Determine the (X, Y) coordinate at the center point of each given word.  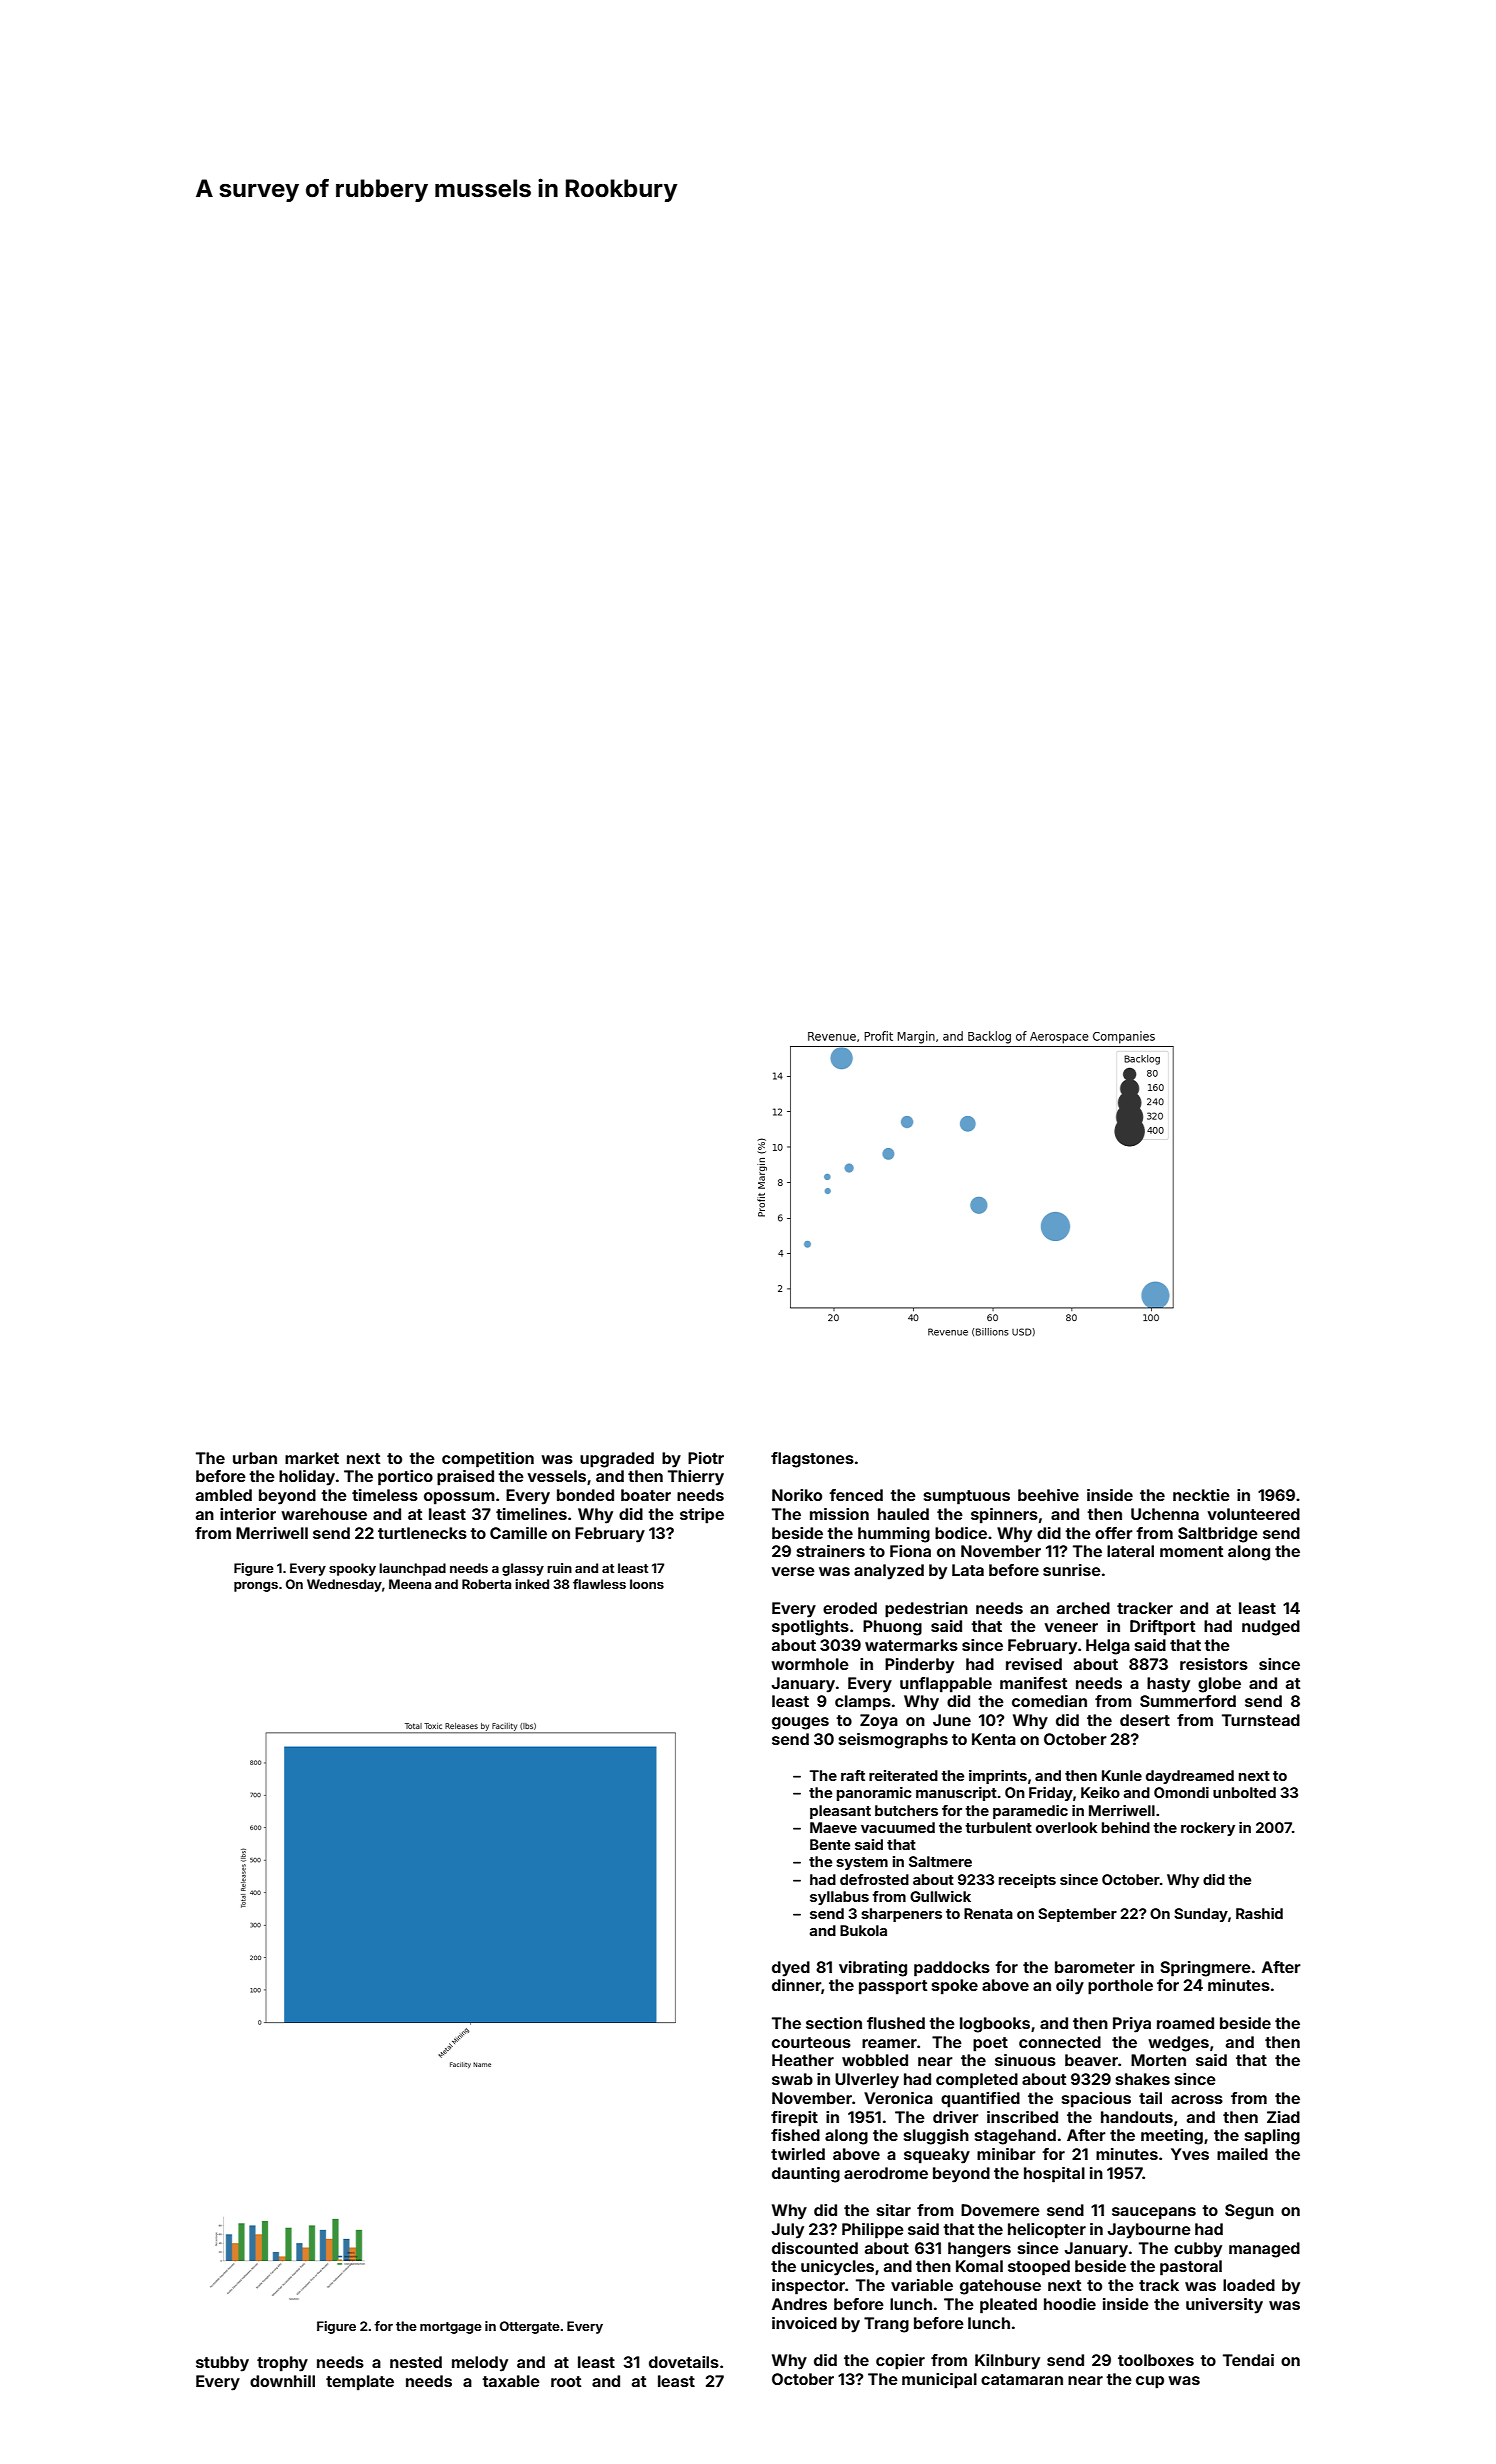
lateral (1130, 1551)
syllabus (839, 1898)
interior (248, 1514)
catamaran (1022, 2379)
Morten (1158, 2060)
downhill (282, 2381)
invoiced (804, 2323)
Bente (830, 1844)
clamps (863, 1703)
